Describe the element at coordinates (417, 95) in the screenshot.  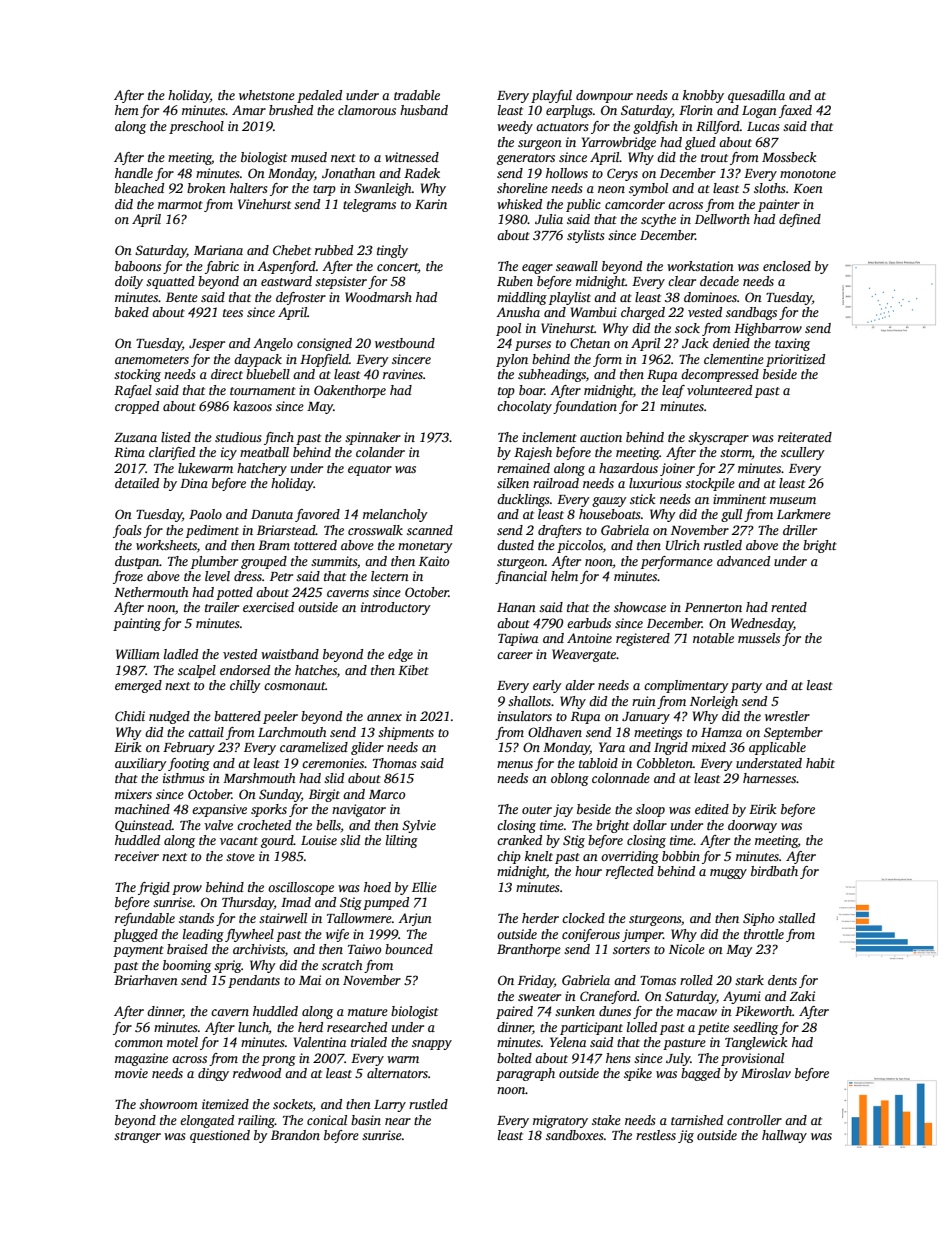
I see `tradable` at that location.
